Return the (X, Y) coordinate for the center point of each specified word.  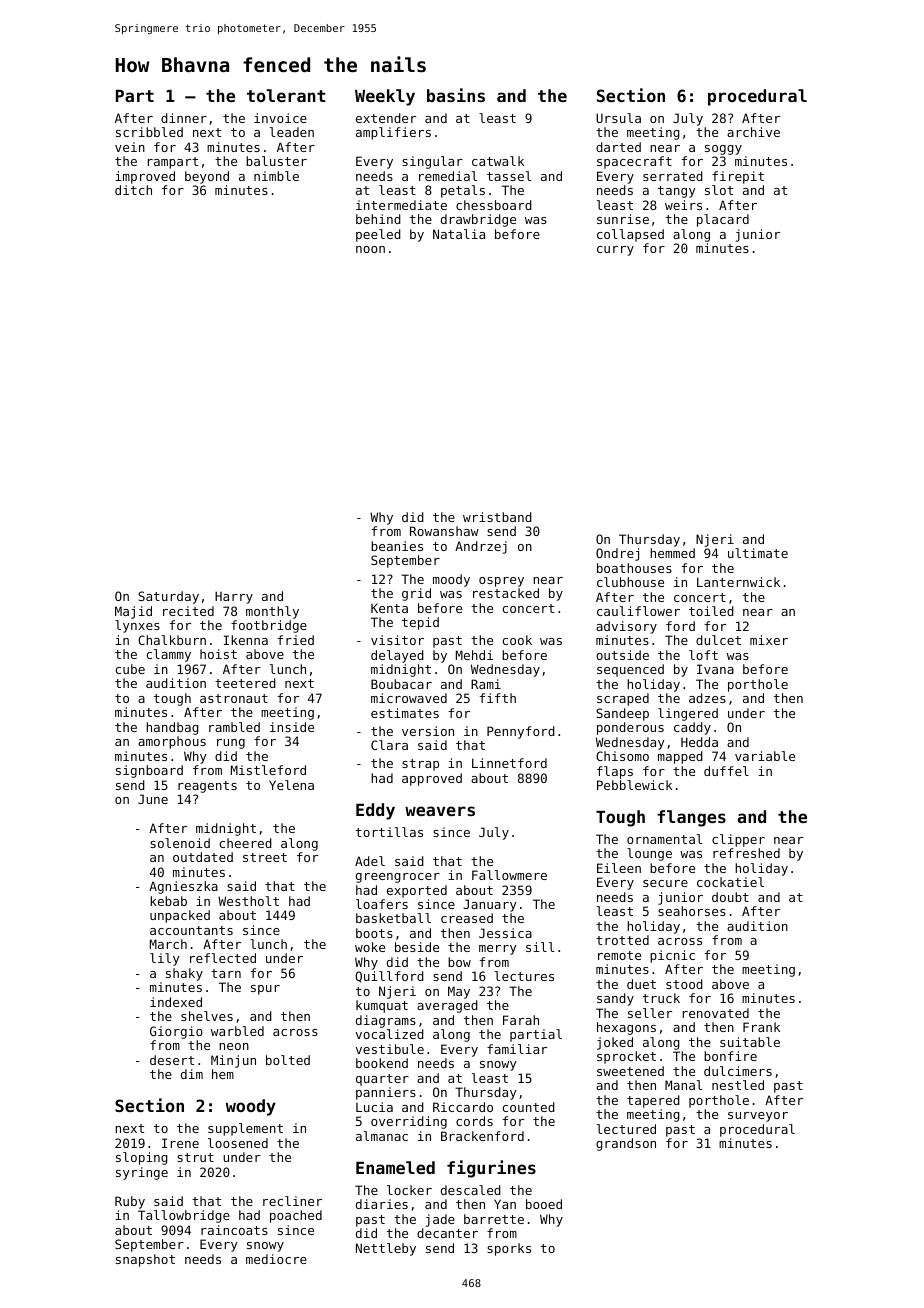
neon (234, 1046)
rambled (234, 727)
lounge (649, 854)
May (459, 992)
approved (432, 779)
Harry (234, 597)
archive (753, 132)
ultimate (758, 553)
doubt (730, 897)
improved (145, 177)
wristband (497, 517)
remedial (448, 176)
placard (723, 220)
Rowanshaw (444, 531)
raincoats (234, 1230)
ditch (133, 190)
